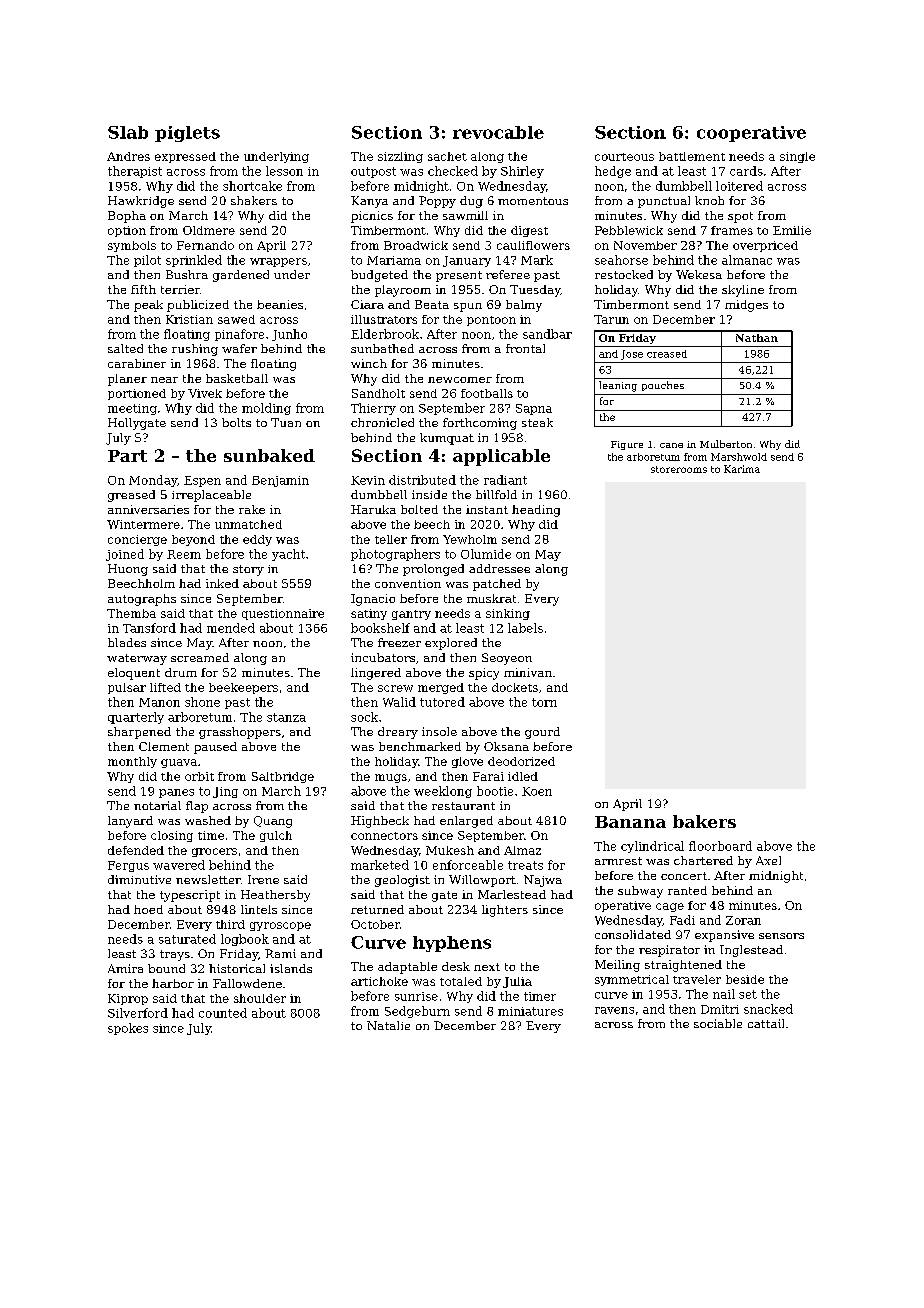  Describe the element at coordinates (682, 920) in the image. I see `Fadi` at that location.
